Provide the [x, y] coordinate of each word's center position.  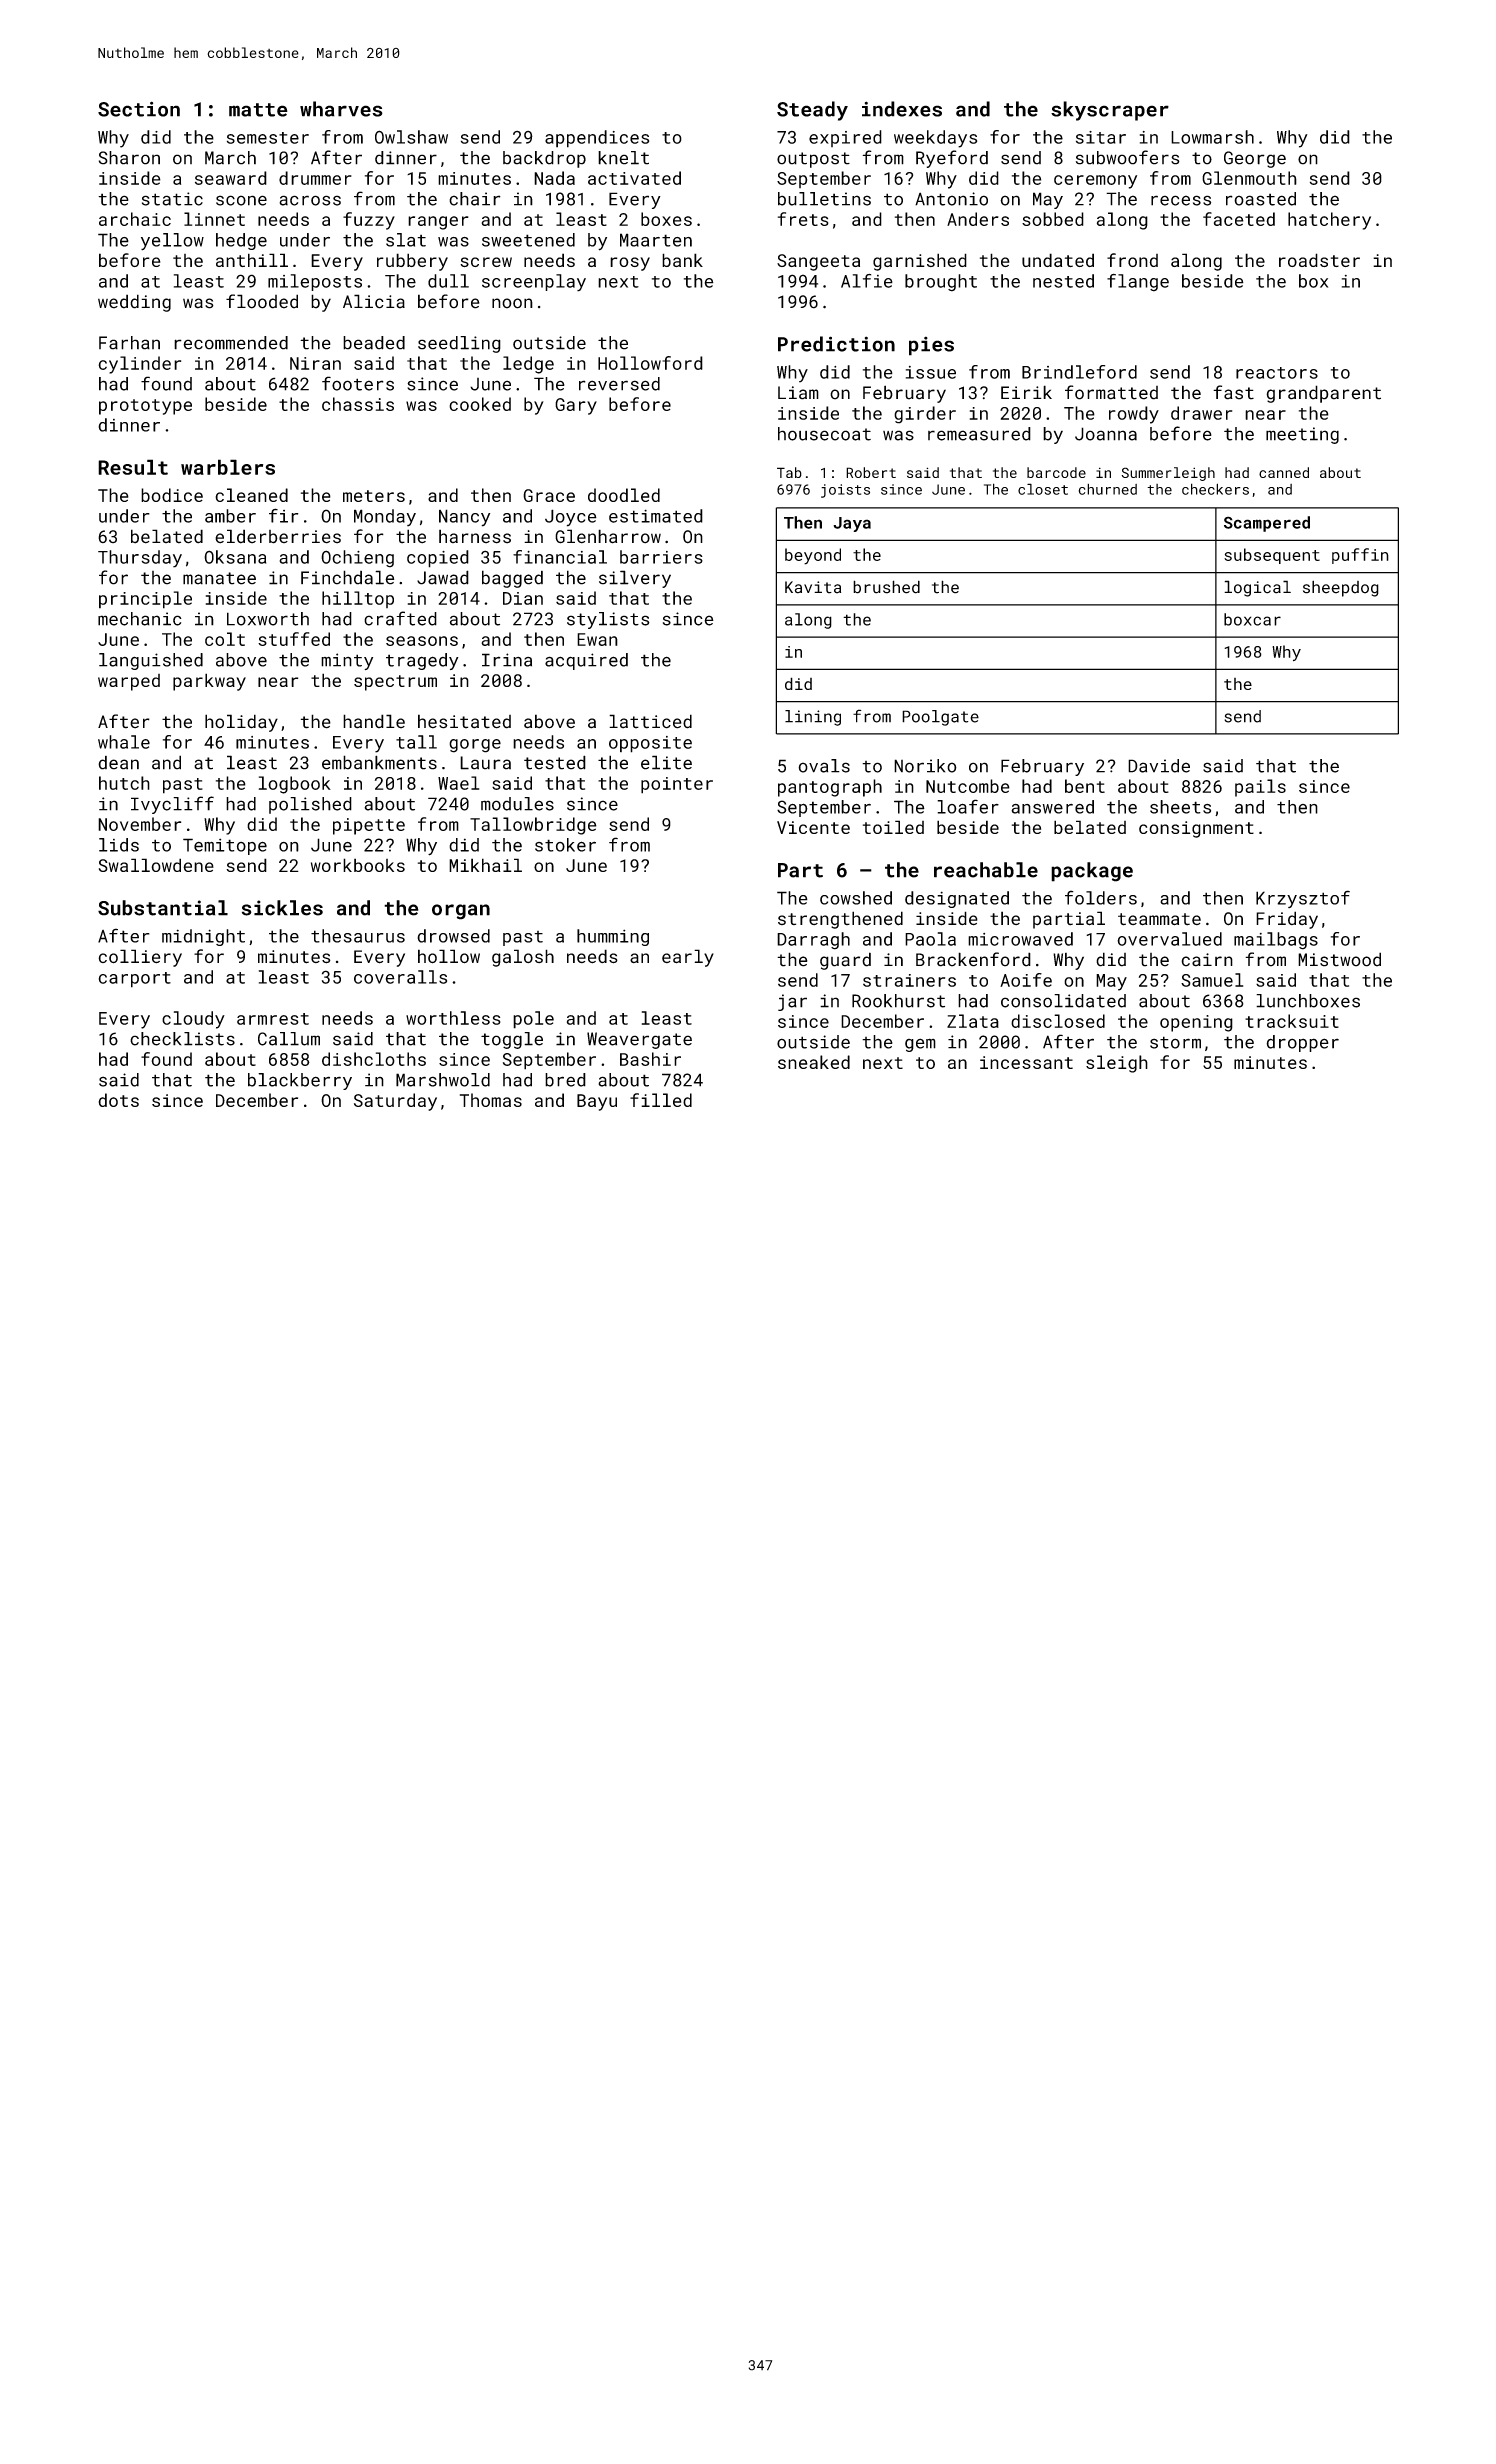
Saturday [395, 1102]
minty [347, 661]
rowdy [1134, 415]
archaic [135, 219]
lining [813, 718]
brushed [886, 587]
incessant [1026, 1062]
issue [931, 372]
